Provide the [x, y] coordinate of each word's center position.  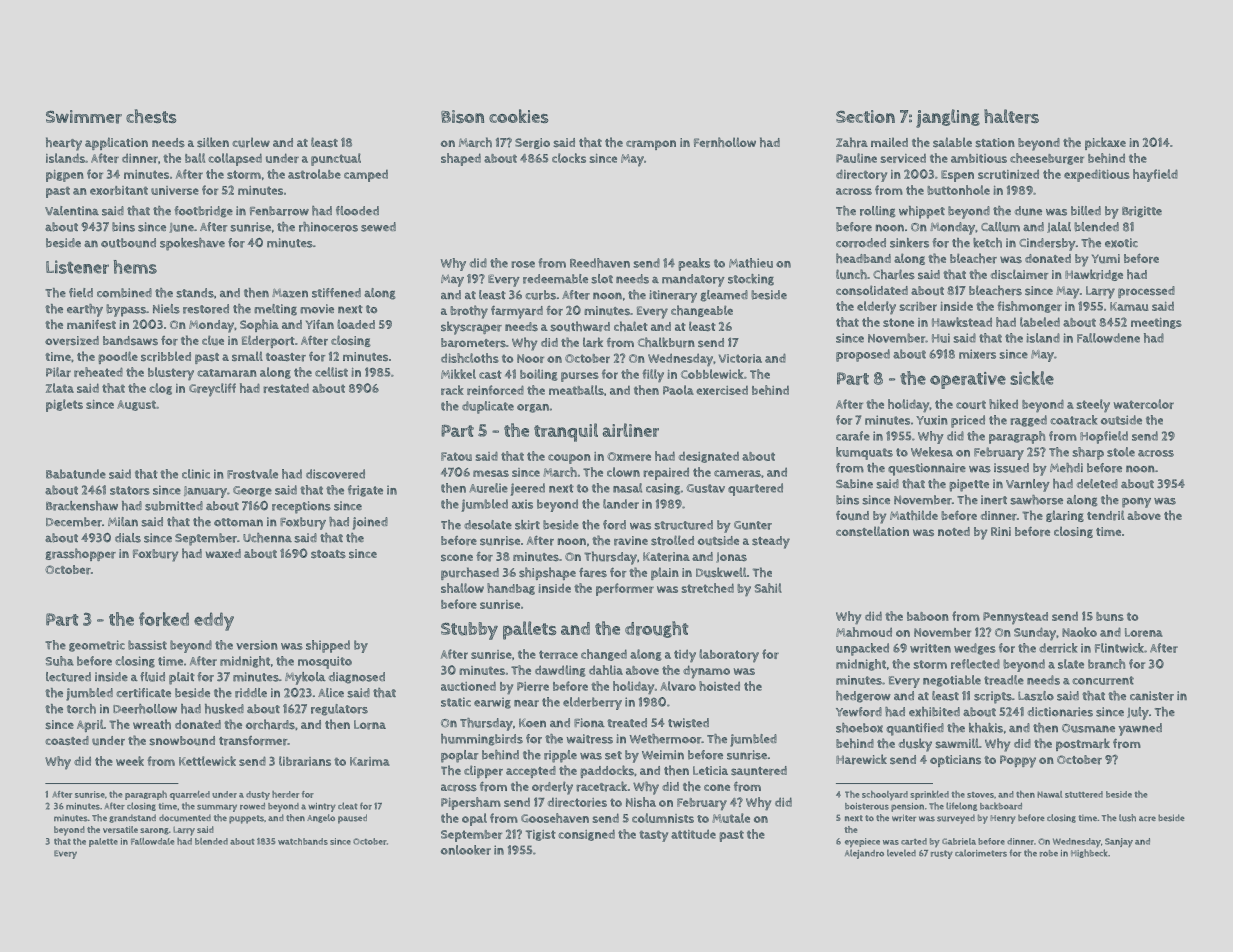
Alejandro [864, 854]
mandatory [693, 280]
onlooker [466, 850]
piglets [64, 405]
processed [1146, 292]
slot [602, 279]
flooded [357, 211]
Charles [894, 274]
